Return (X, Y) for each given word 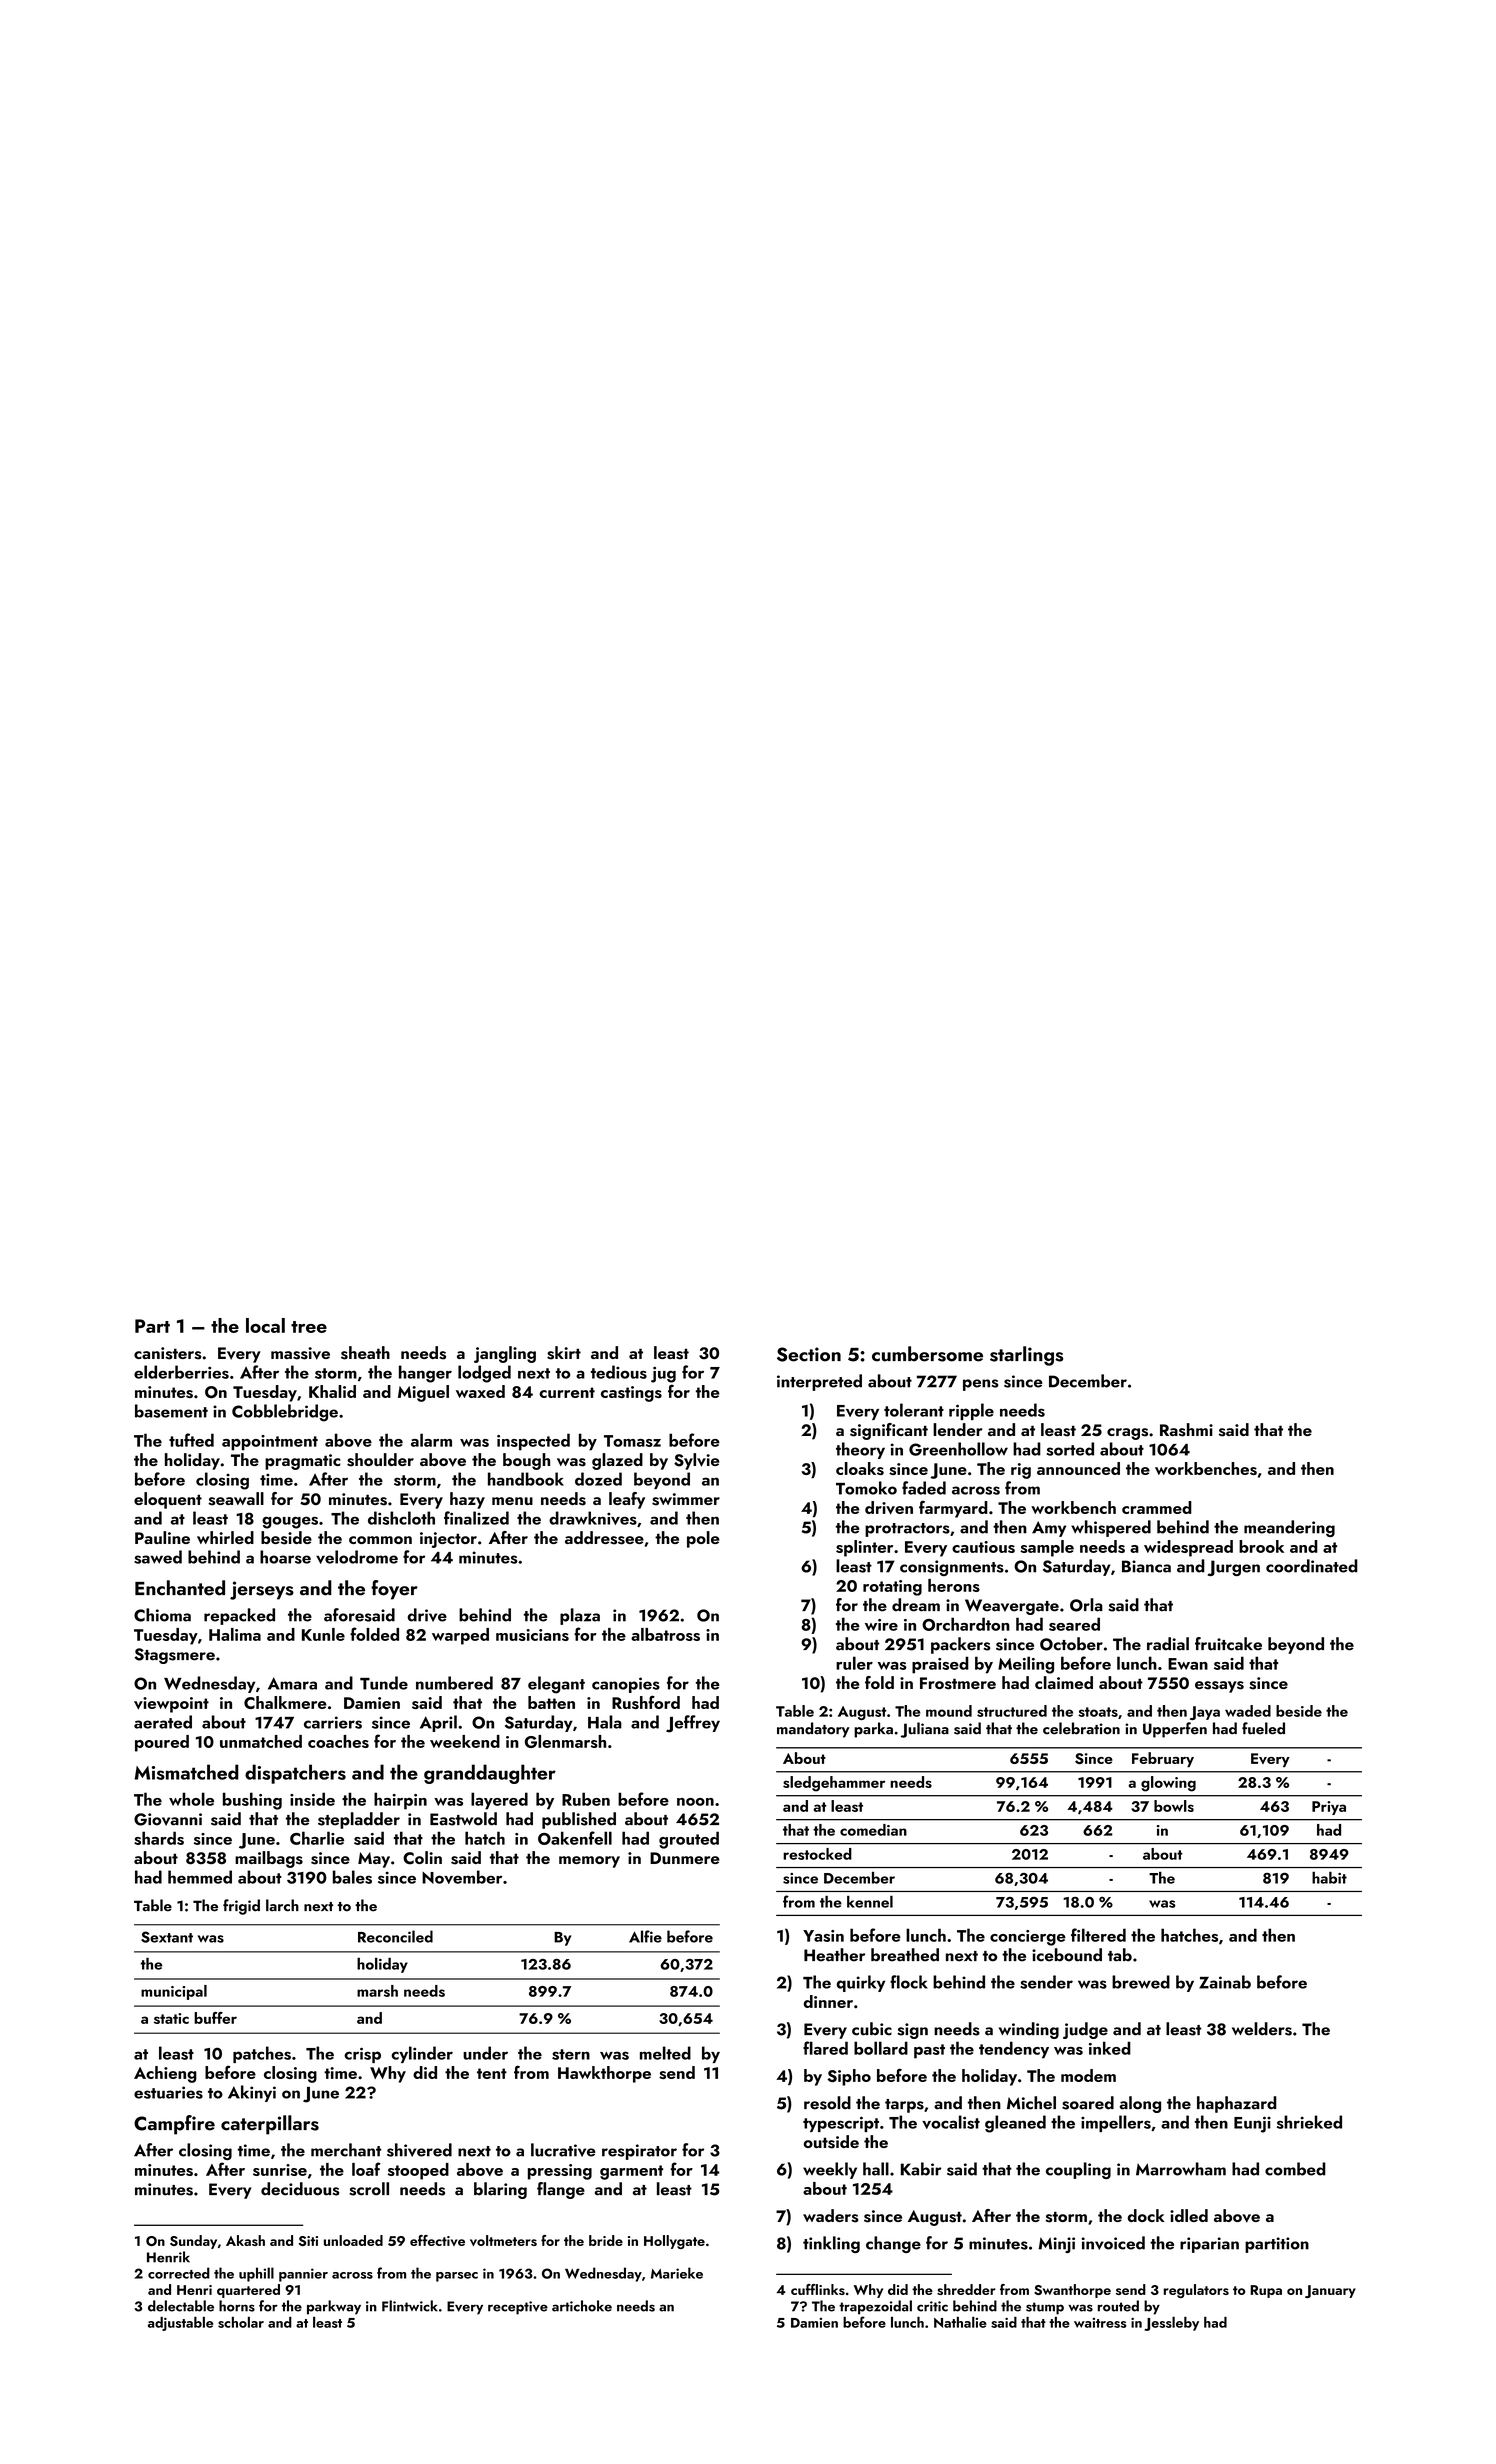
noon (695, 1802)
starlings (1026, 1356)
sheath (365, 1353)
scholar (241, 2322)
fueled (1263, 1728)
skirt (564, 1353)
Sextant (167, 1937)
